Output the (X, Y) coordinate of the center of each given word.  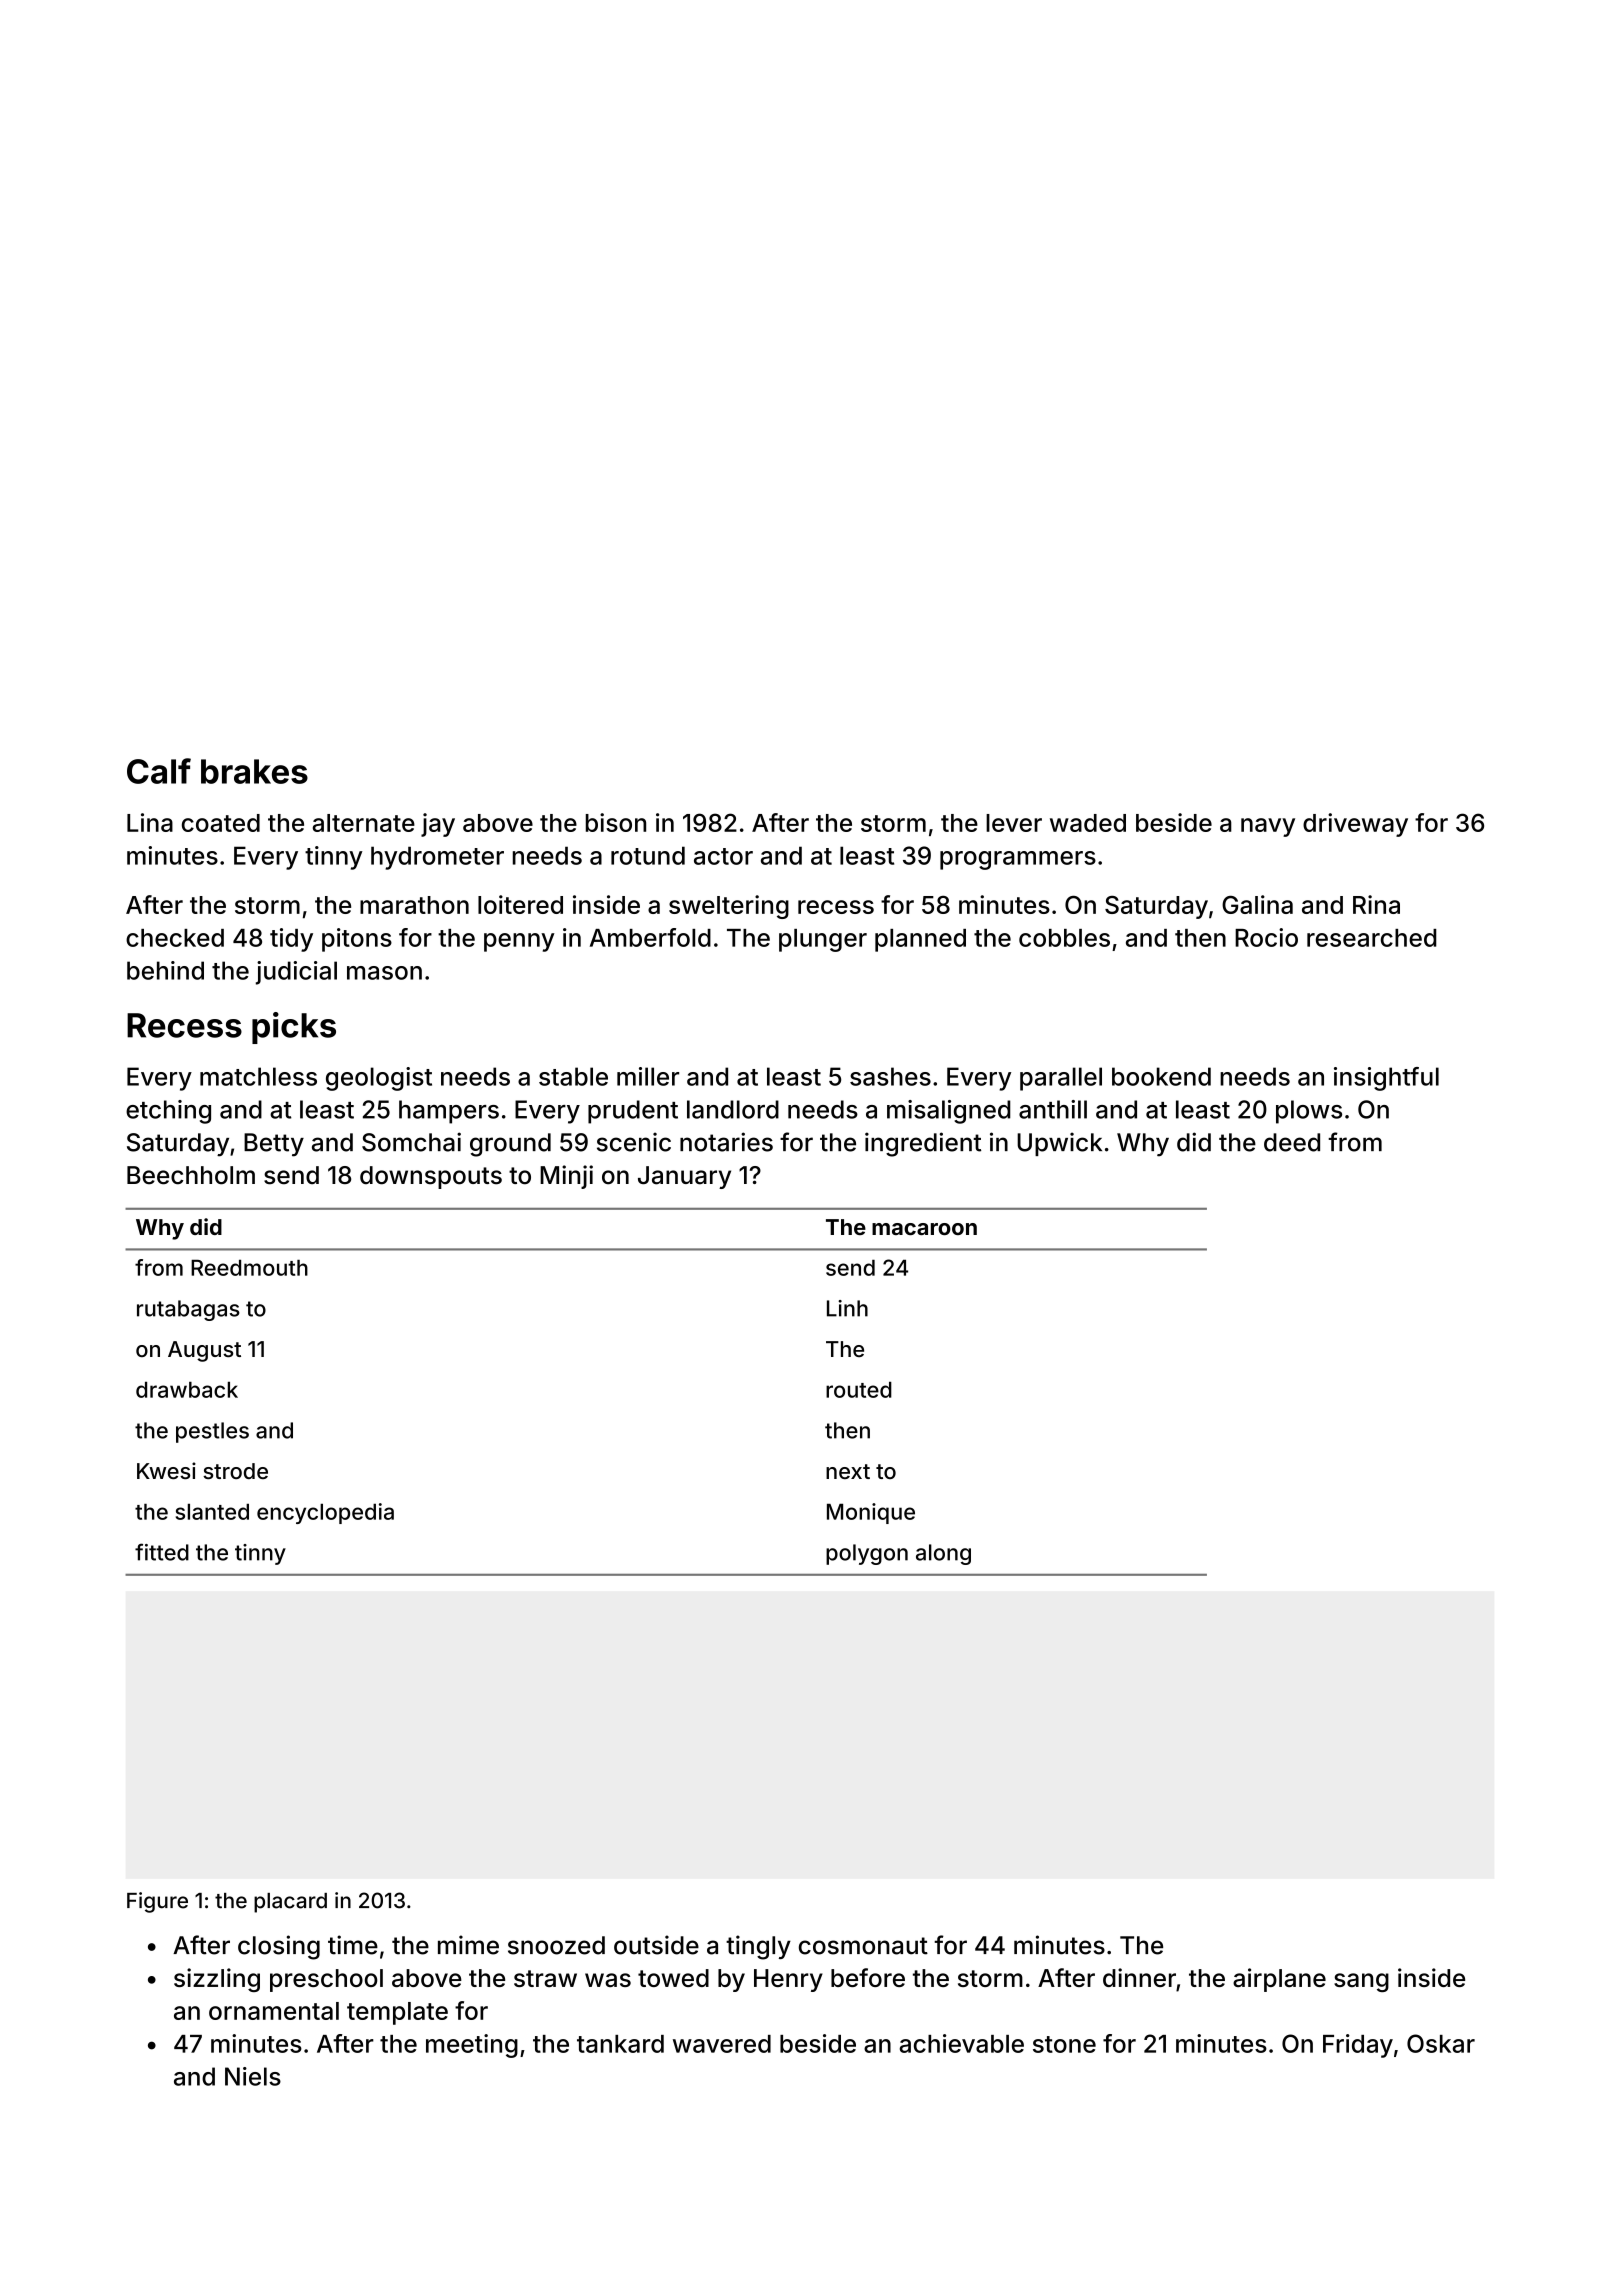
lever (1014, 823)
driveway (1355, 825)
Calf (159, 771)
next (848, 1471)
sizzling (217, 1980)
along (943, 1554)
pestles (212, 1432)
